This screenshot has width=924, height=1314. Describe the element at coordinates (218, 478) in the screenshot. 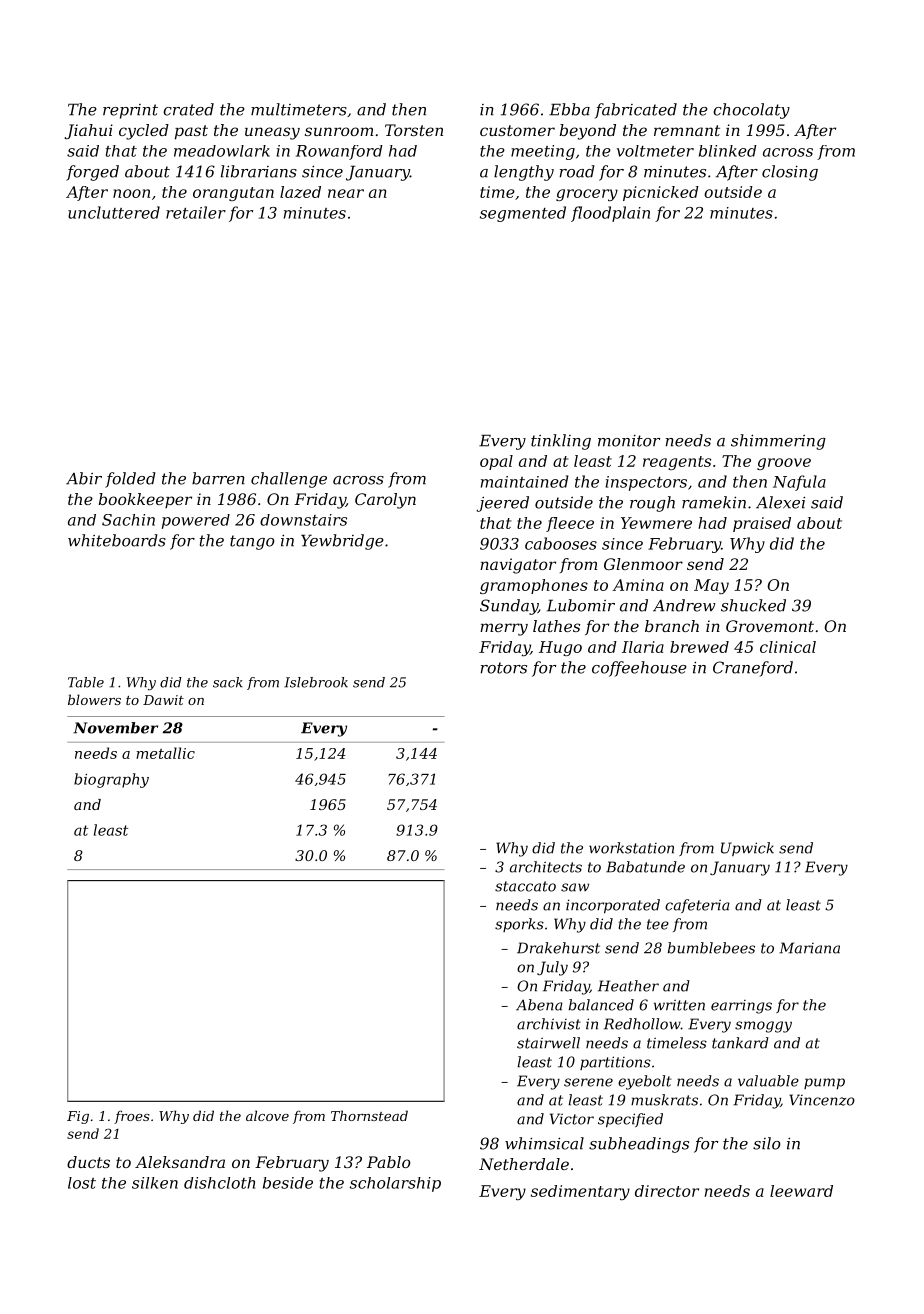

I see `barren` at that location.
